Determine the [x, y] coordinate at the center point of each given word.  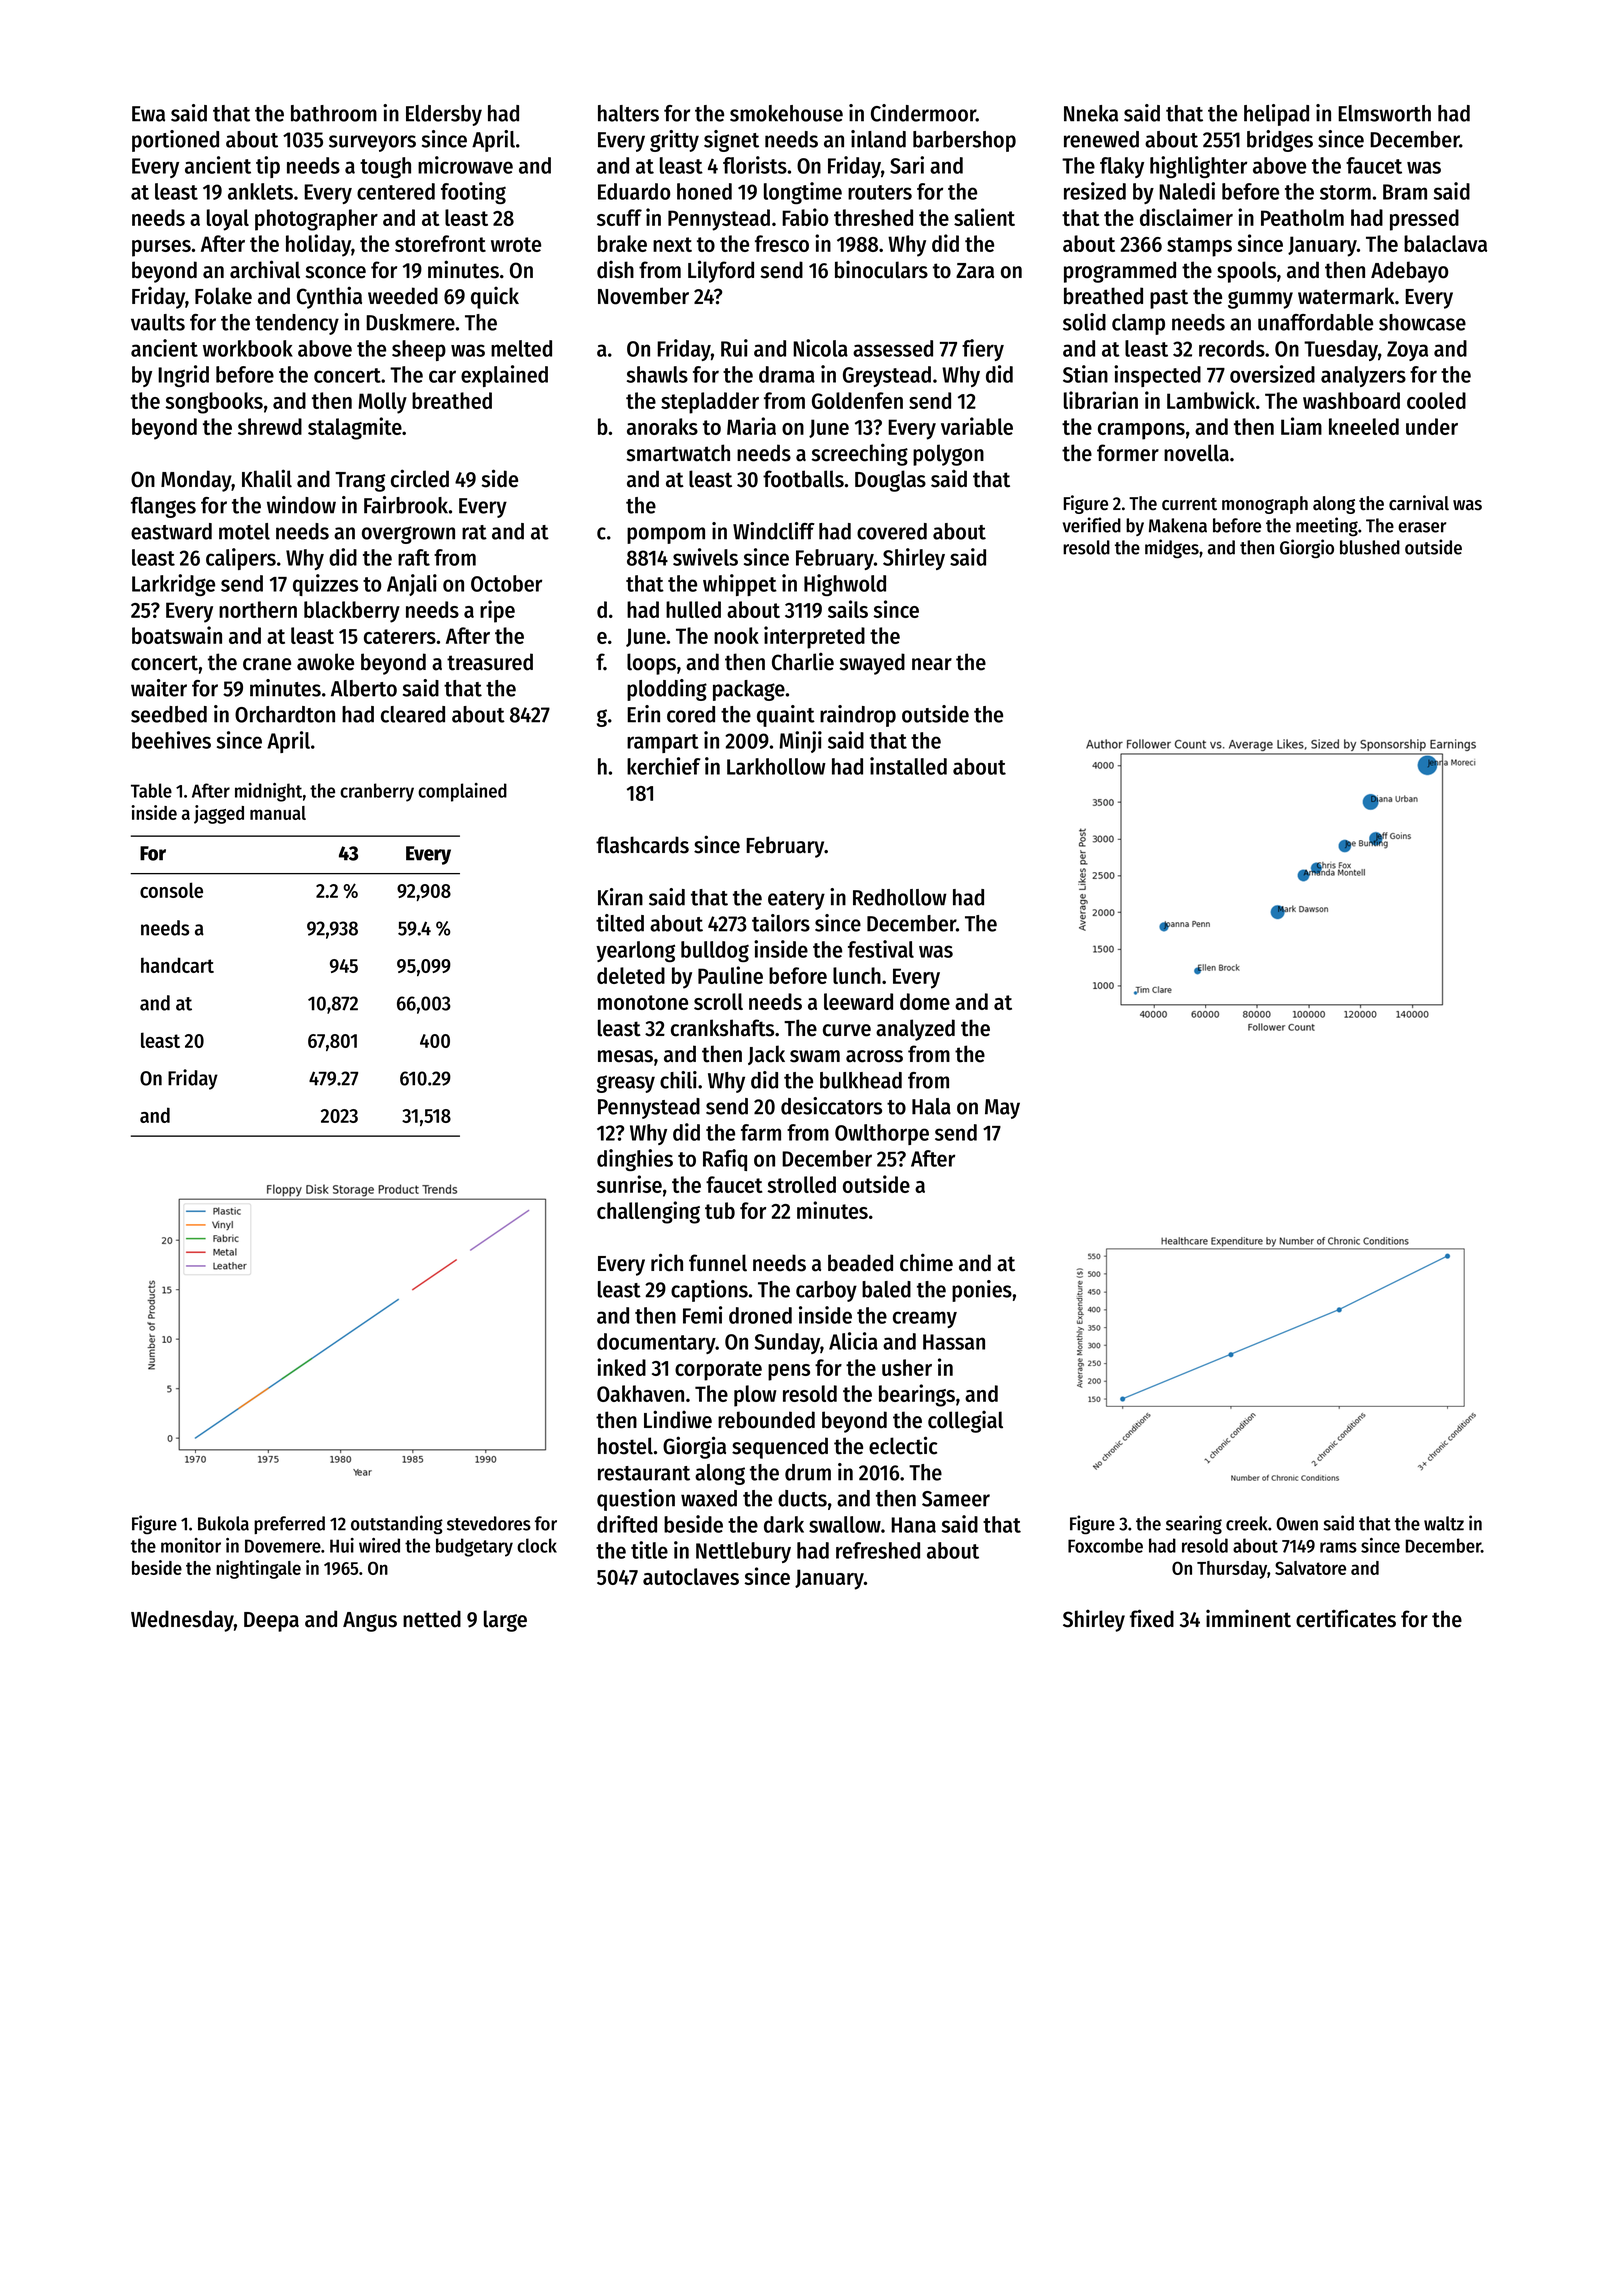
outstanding [397, 1525]
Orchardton [285, 714]
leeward [858, 1001]
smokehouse [786, 113]
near [932, 664]
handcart [177, 965]
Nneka [1091, 113]
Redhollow [900, 897]
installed [908, 766]
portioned [175, 141]
